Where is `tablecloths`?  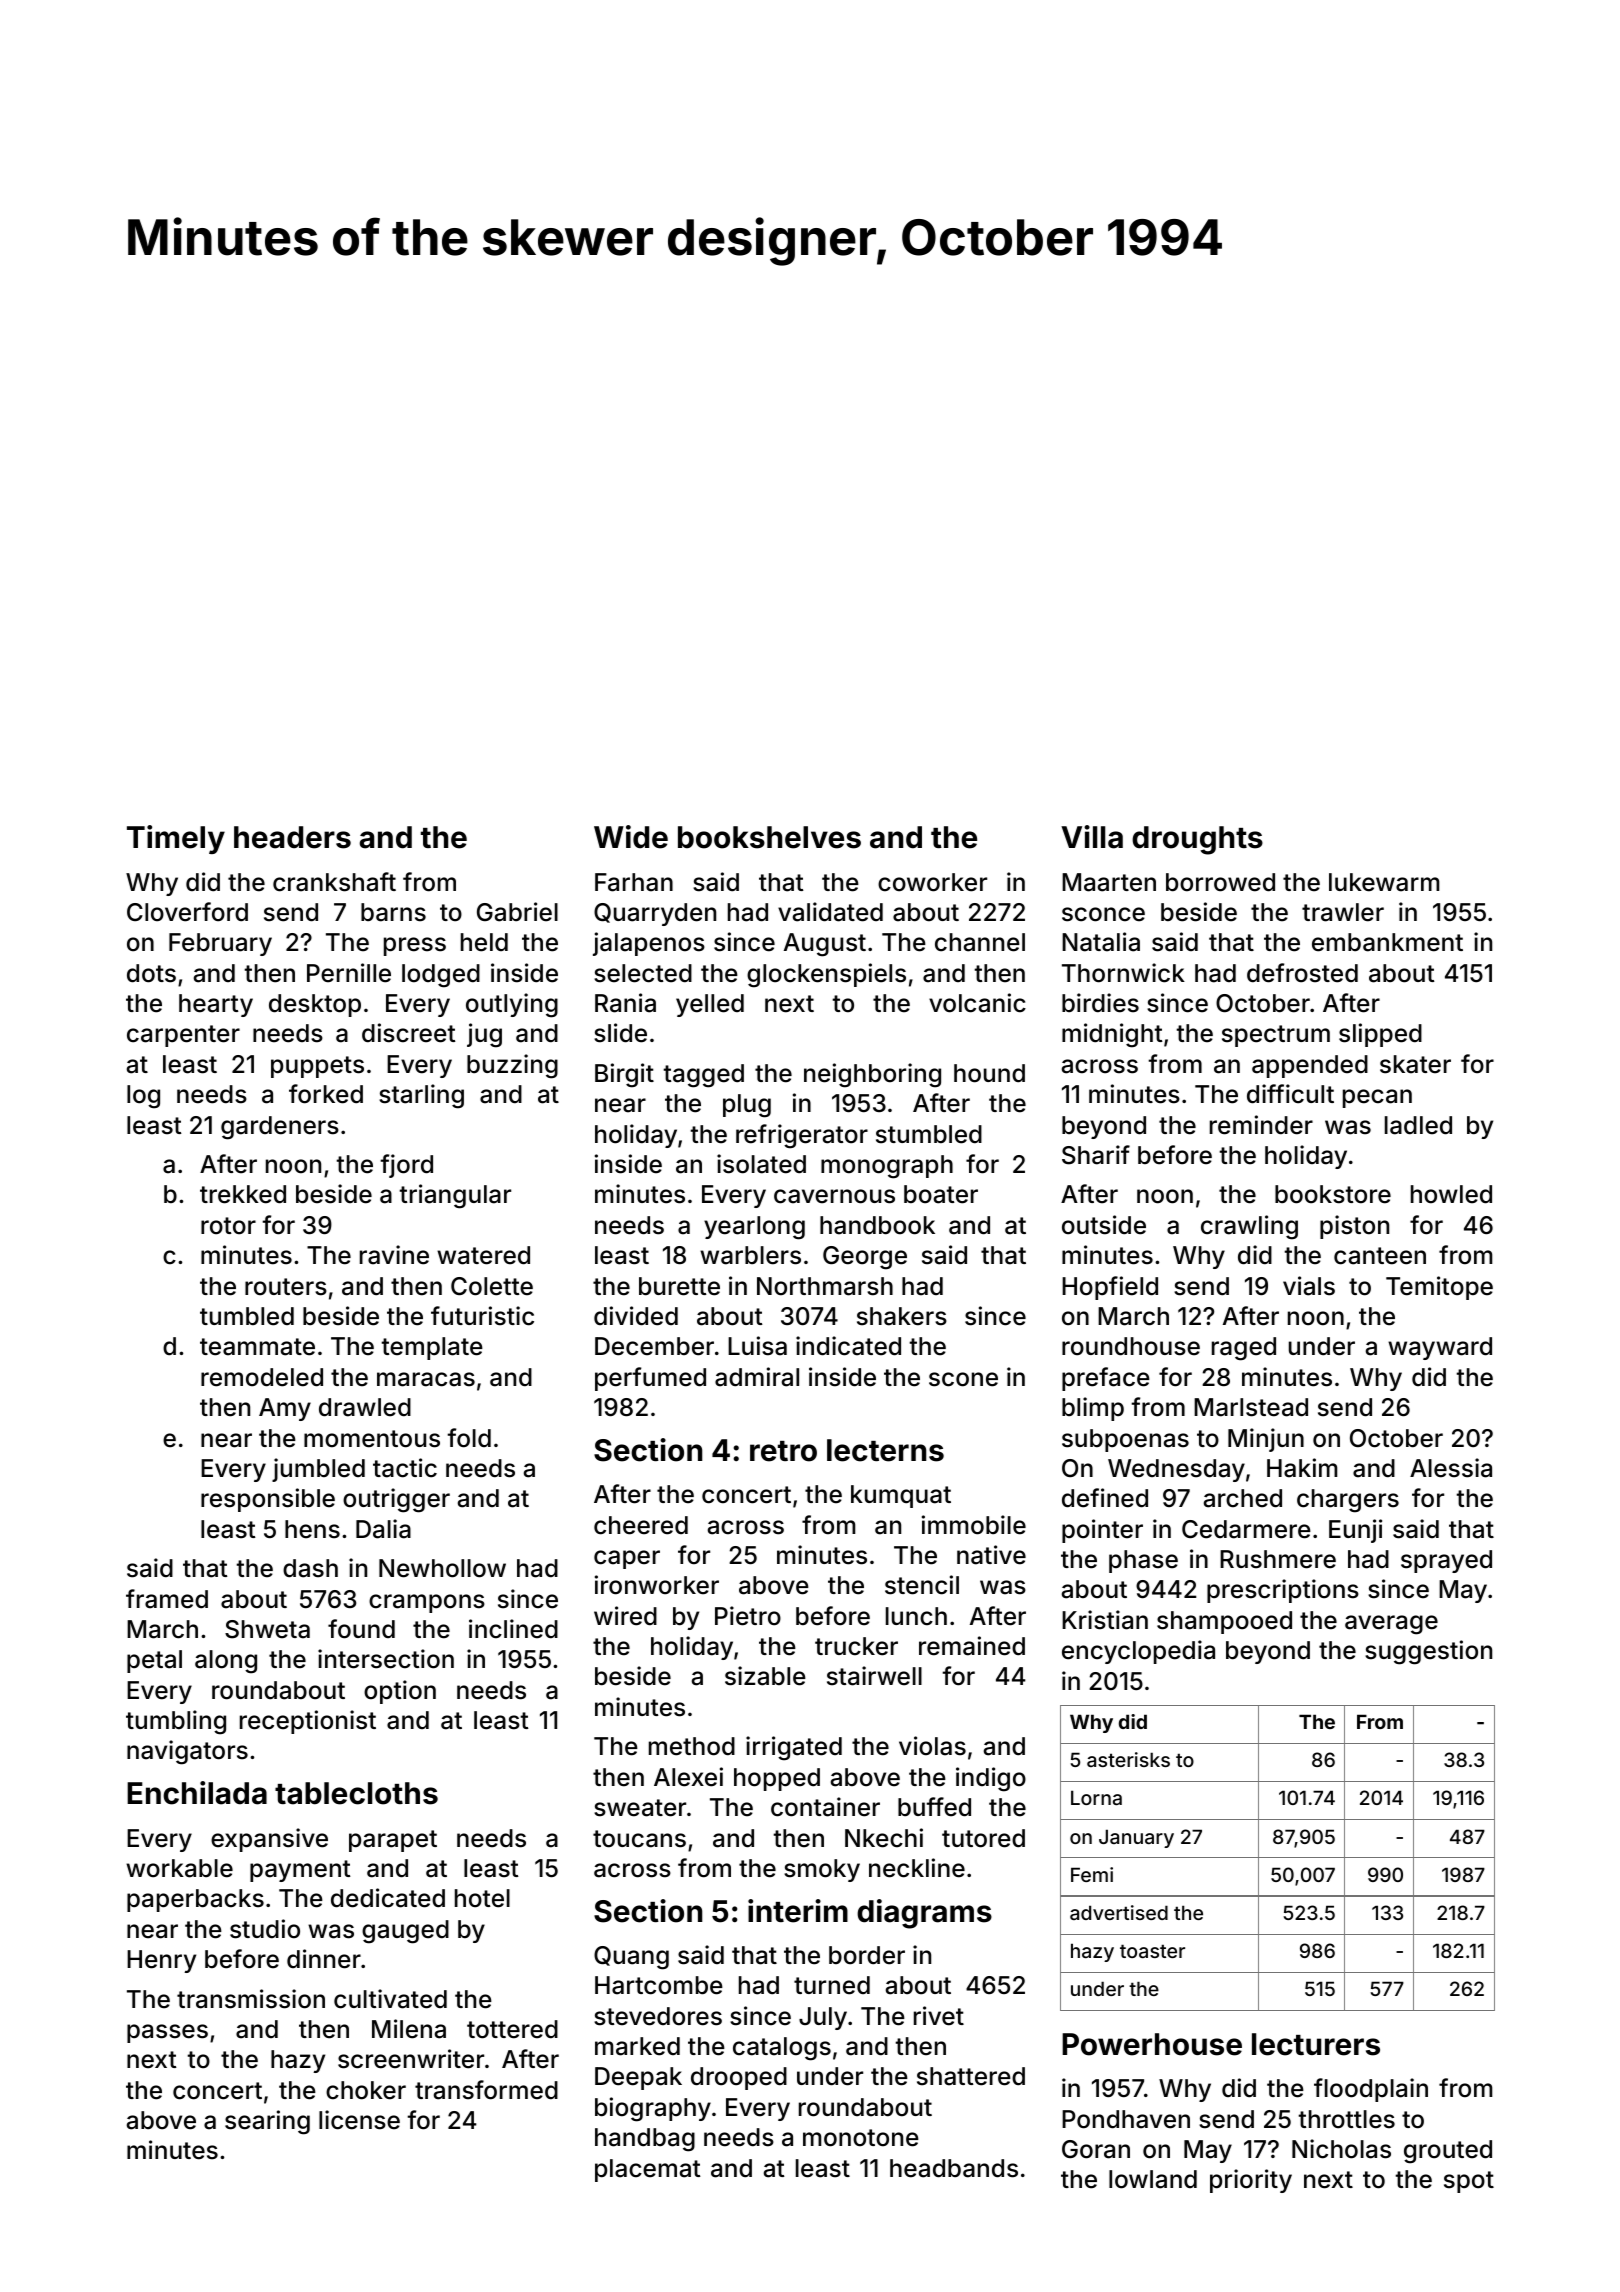 tablecloths is located at coordinates (356, 1793).
